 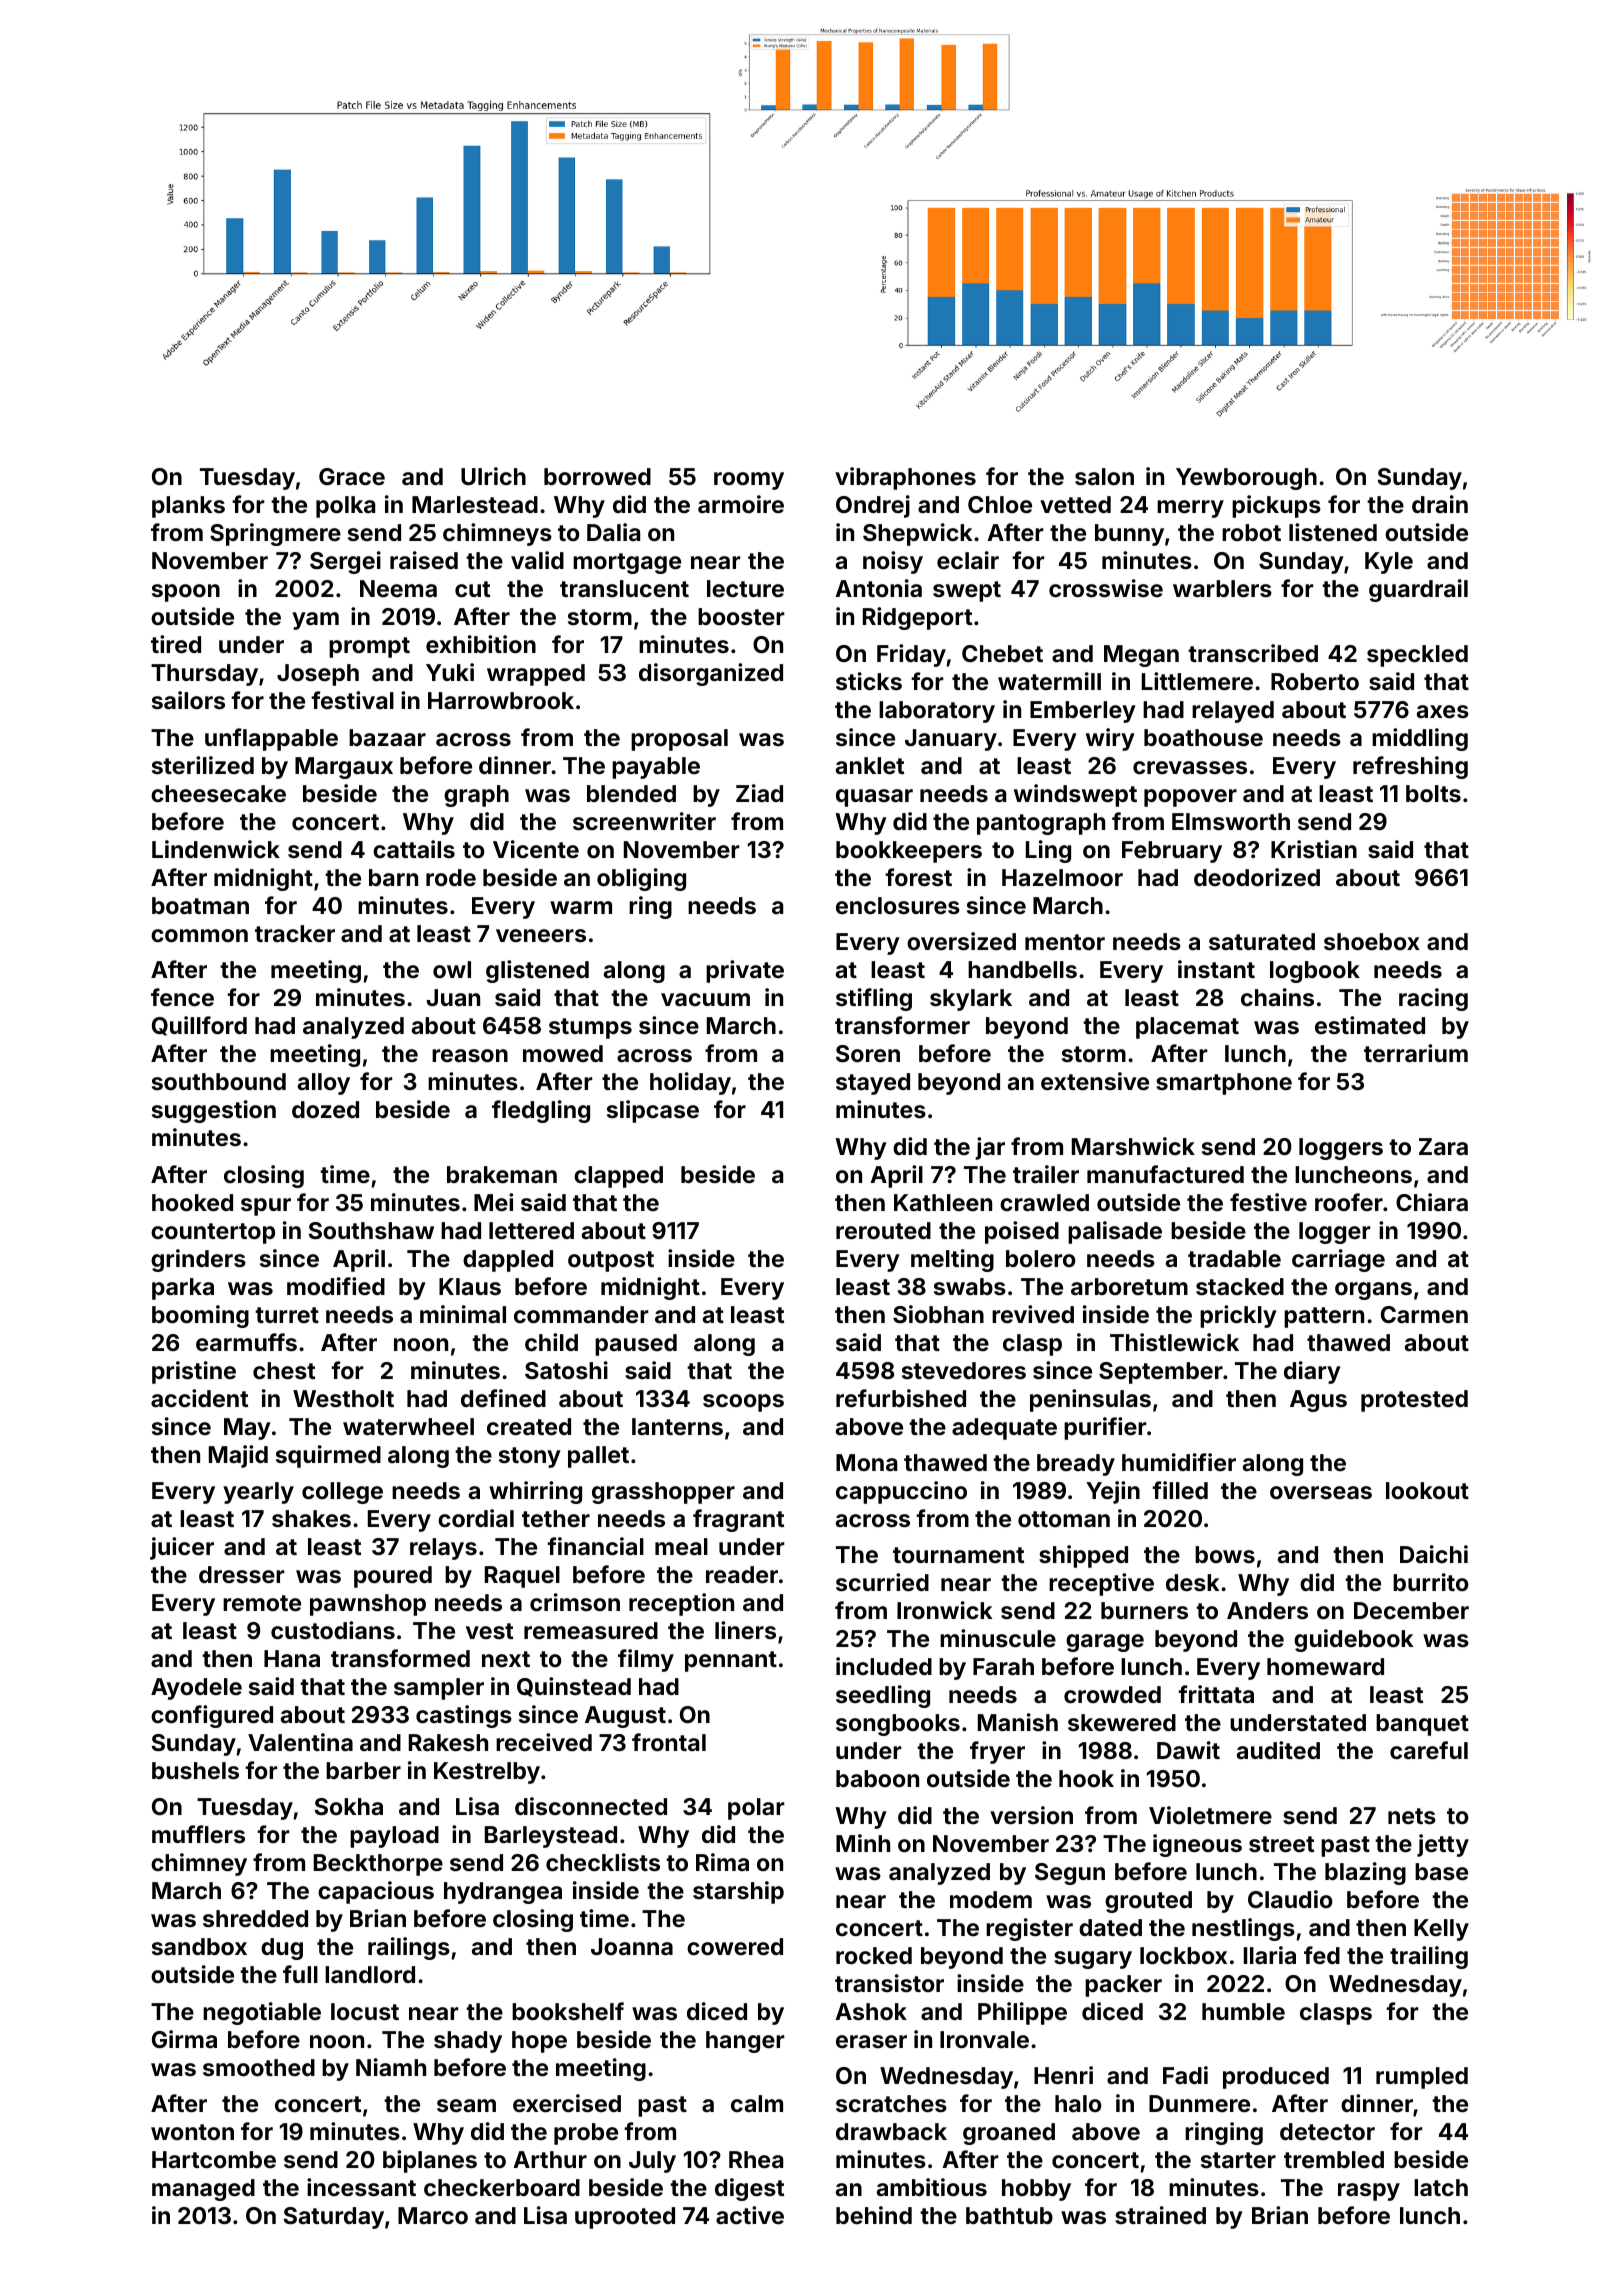 I want to click on Grace, so click(x=352, y=476).
